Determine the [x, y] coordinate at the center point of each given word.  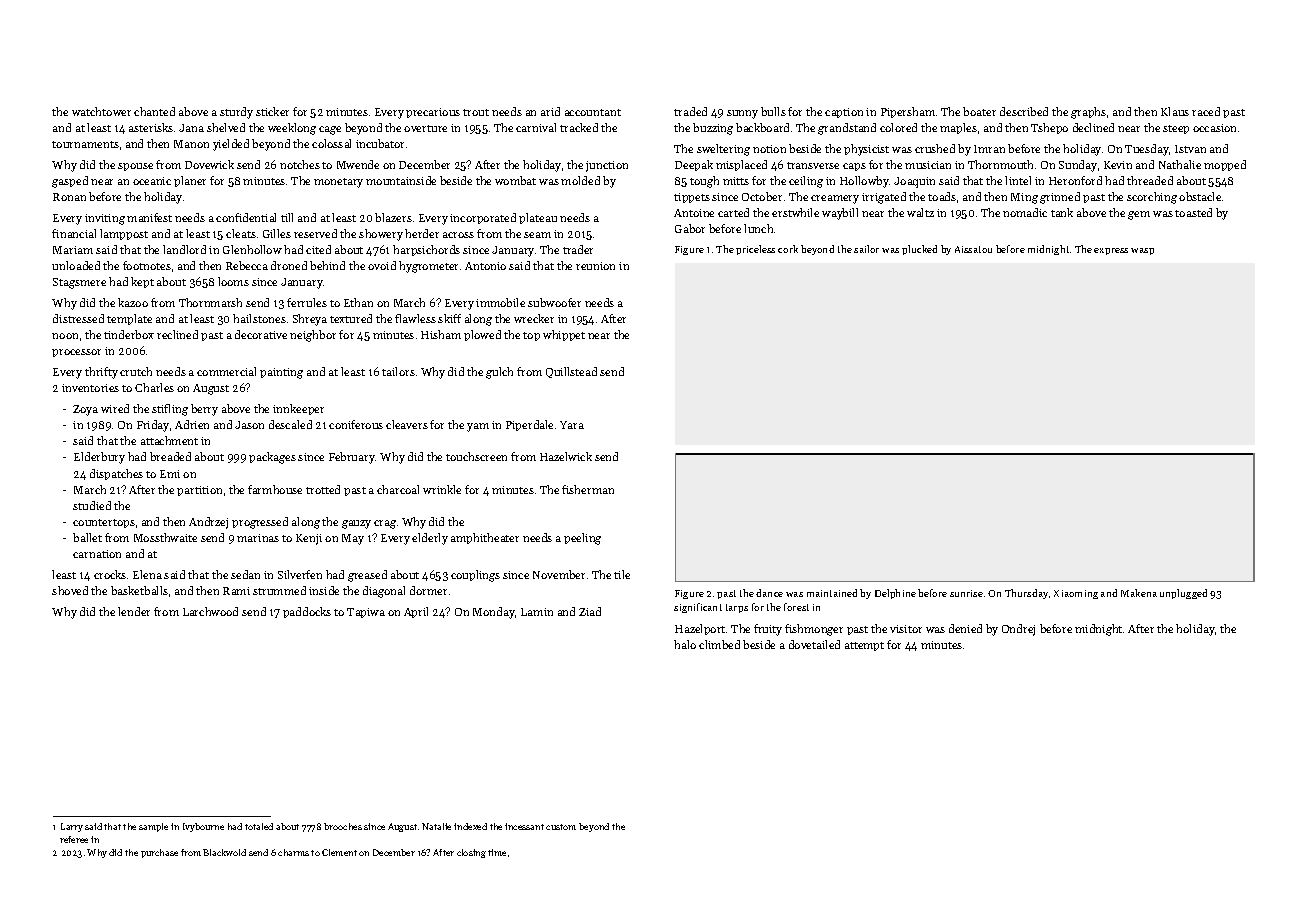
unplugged [1183, 594]
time [497, 852]
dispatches [116, 474]
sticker [272, 111]
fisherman [588, 489]
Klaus [1175, 111]
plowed [482, 335]
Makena [1139, 593]
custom [561, 827]
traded [690, 111]
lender [134, 611]
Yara [572, 425]
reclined [177, 334]
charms [293, 852]
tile [622, 574]
